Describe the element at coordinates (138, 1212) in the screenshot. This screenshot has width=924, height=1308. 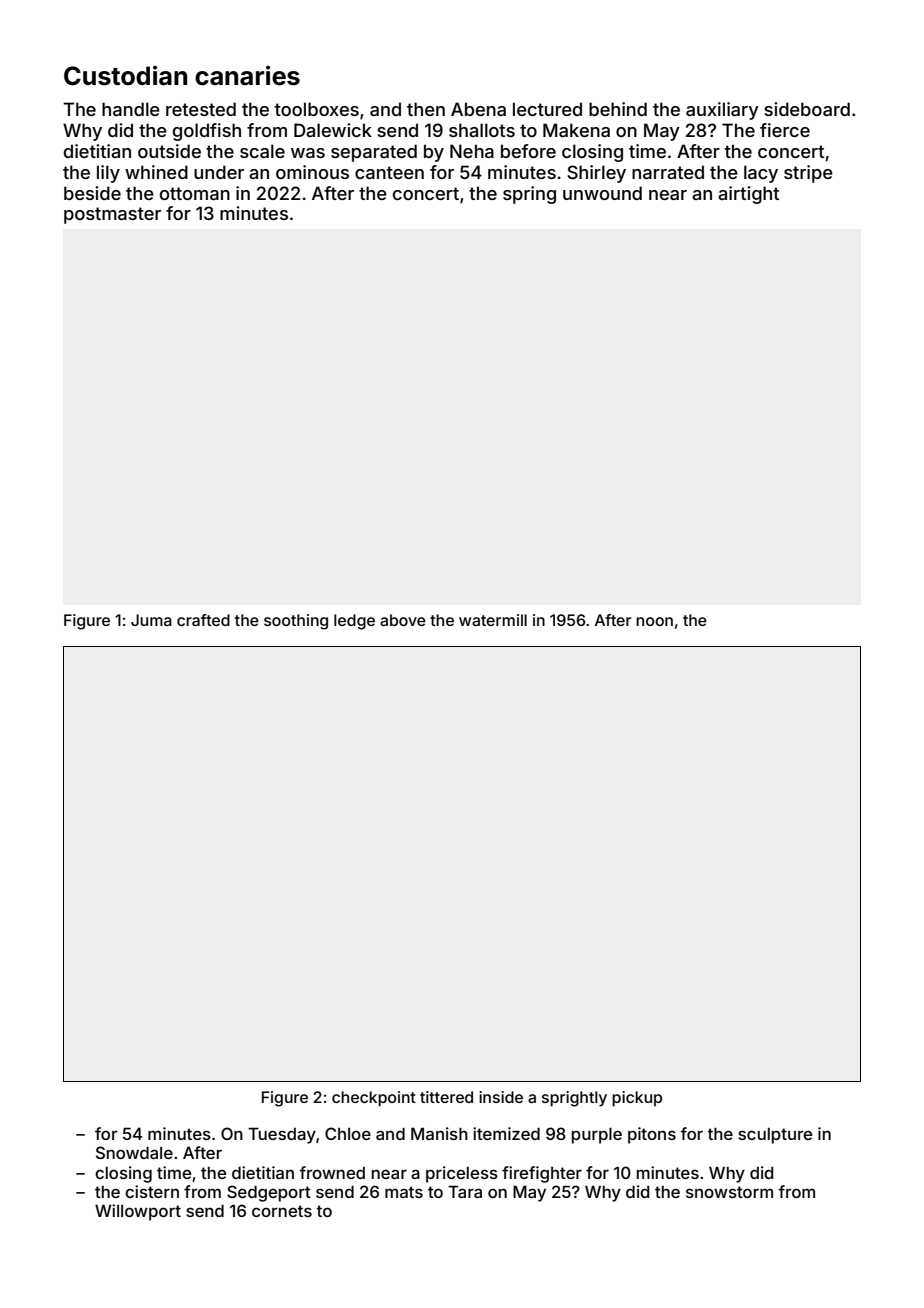
I see `Willowport` at that location.
